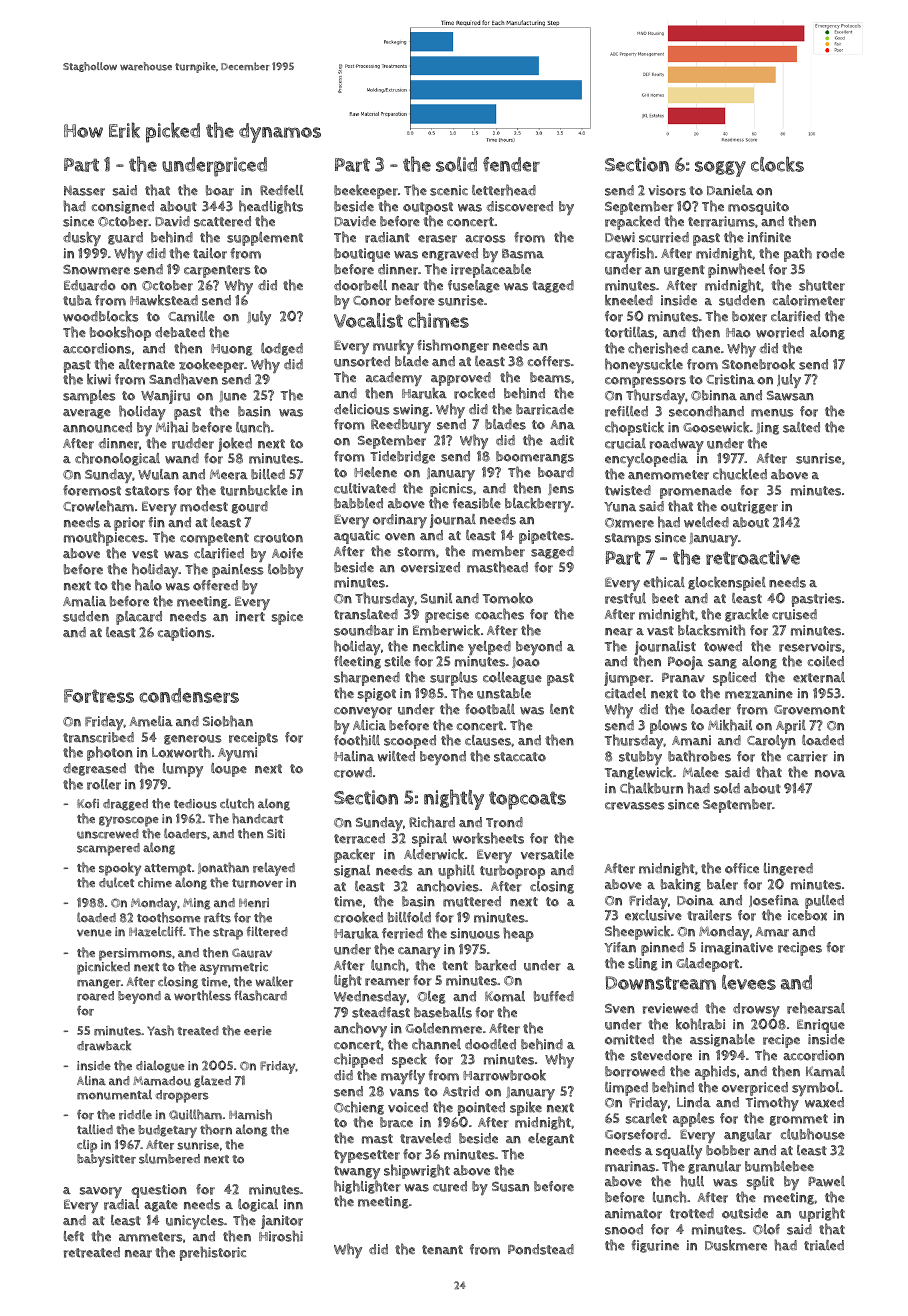  I want to click on crowd, so click(353, 772).
